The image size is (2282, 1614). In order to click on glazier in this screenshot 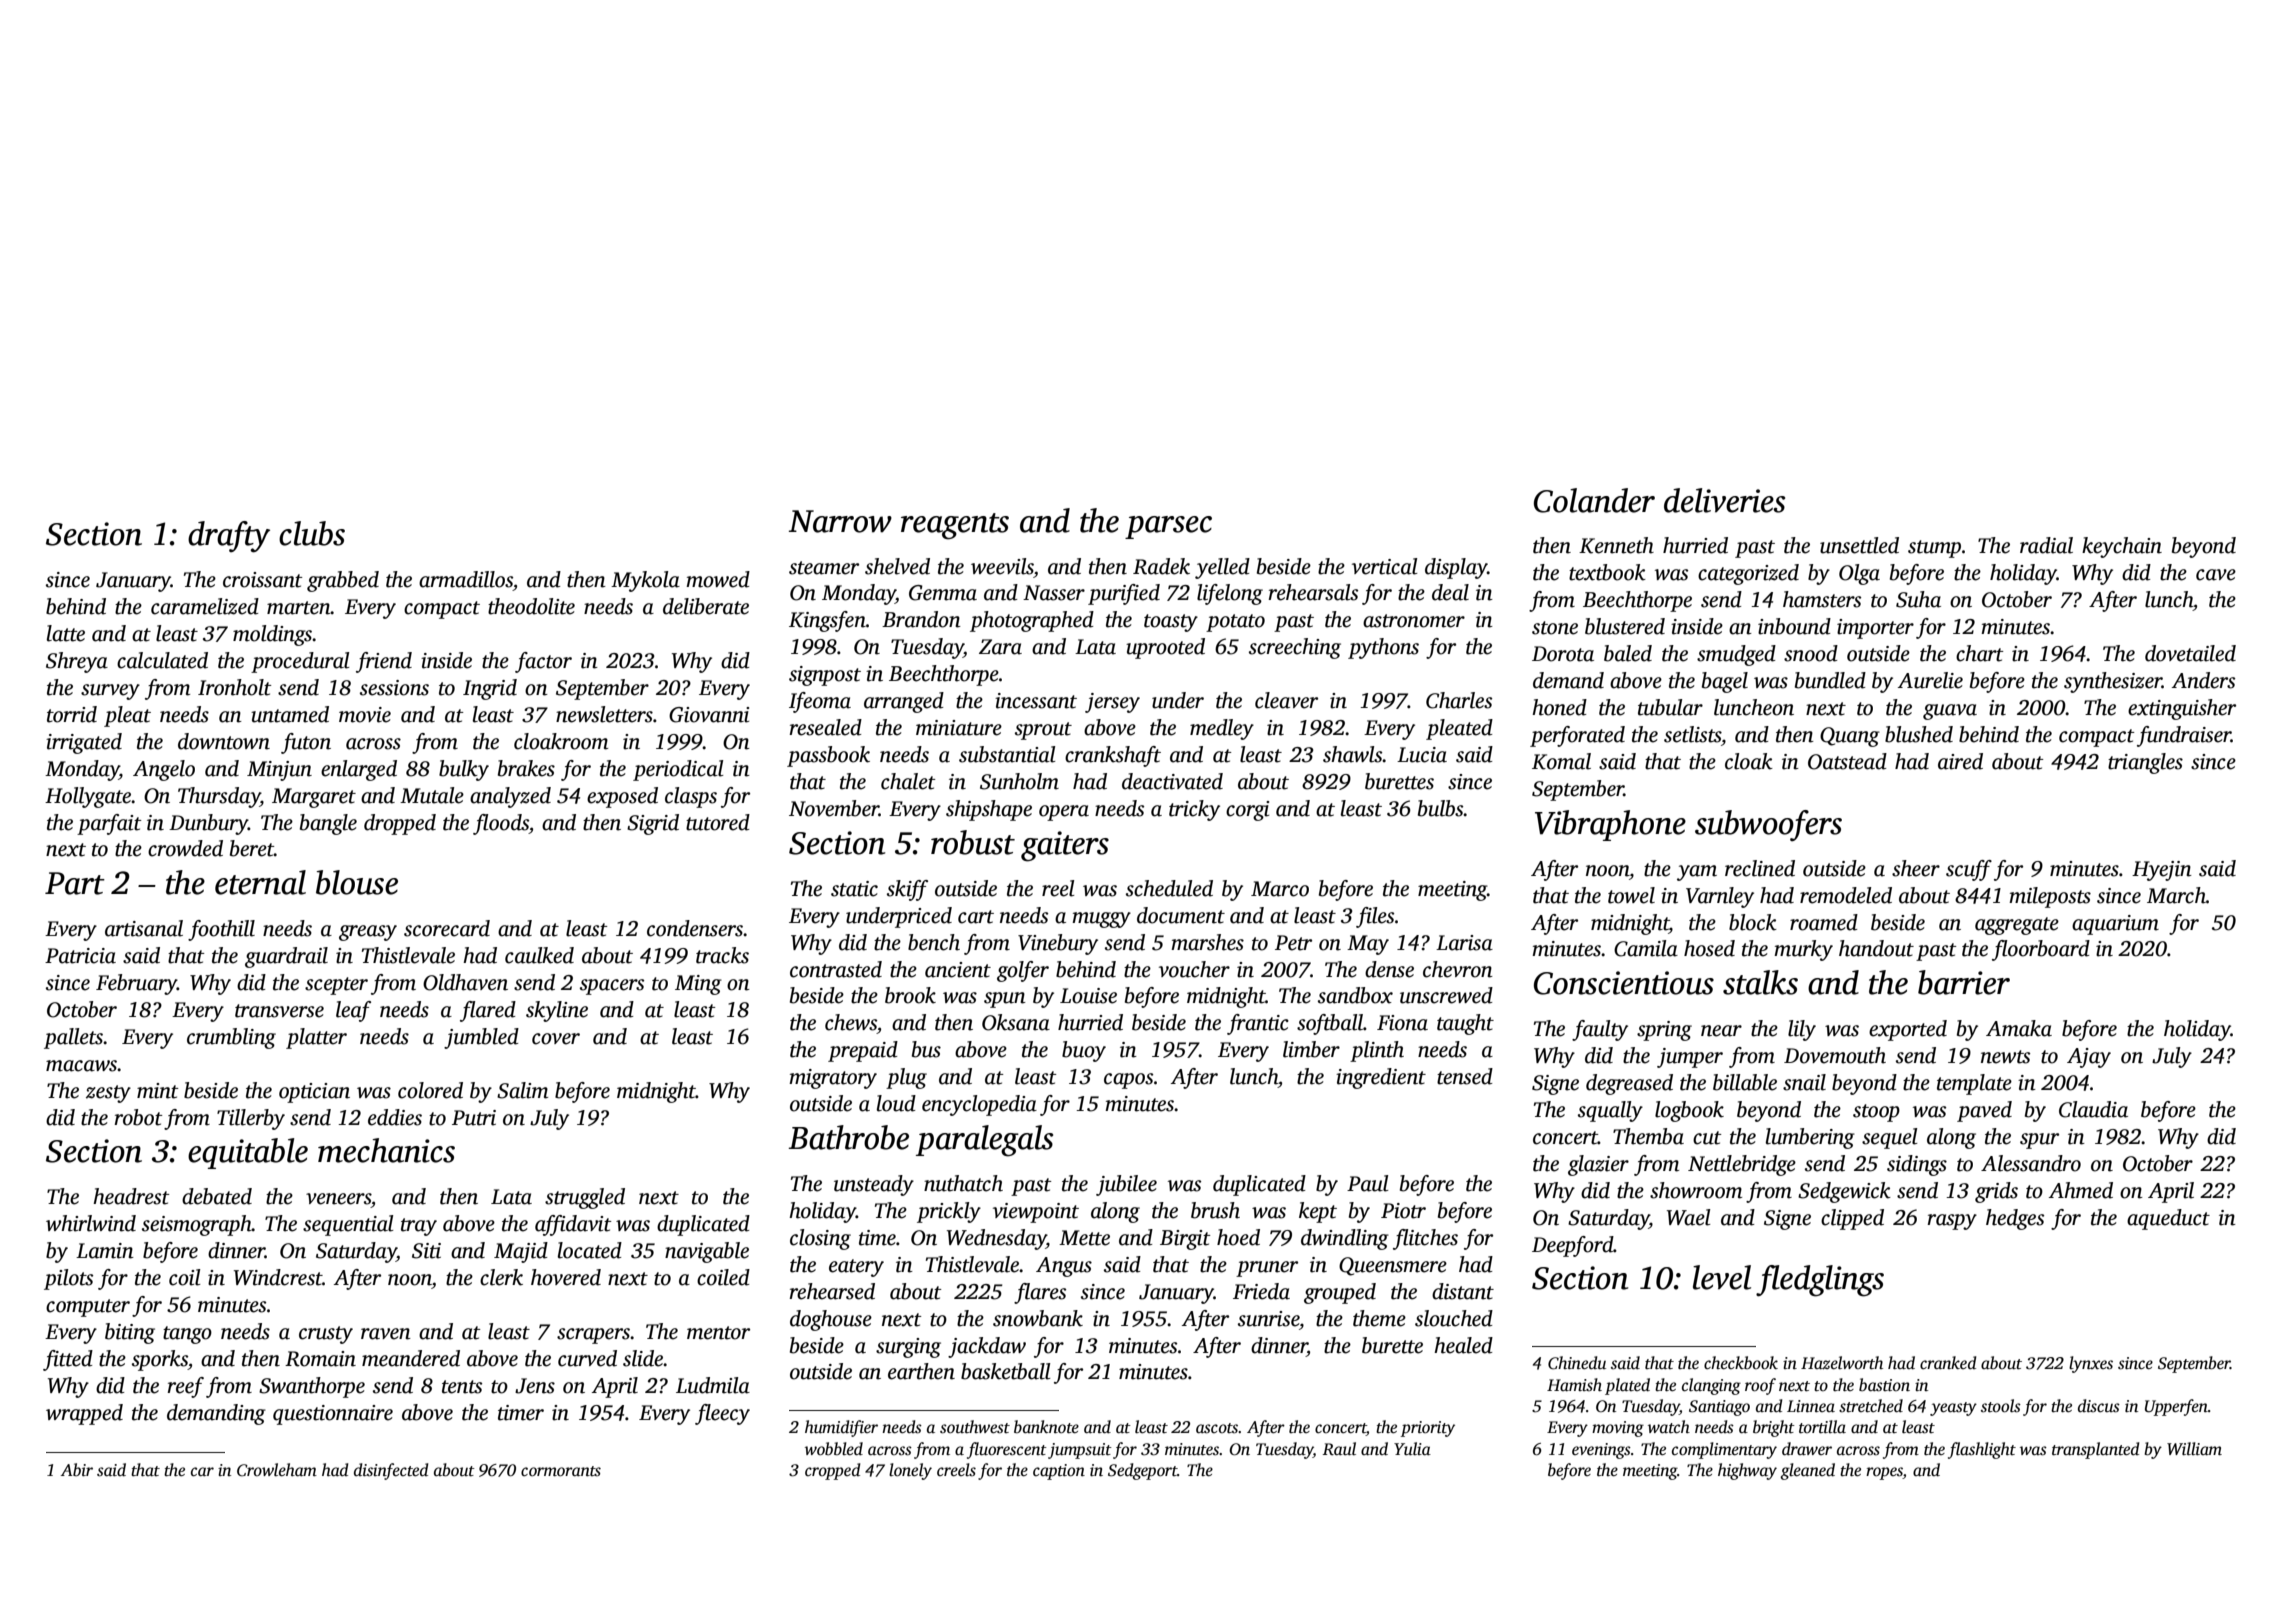, I will do `click(1598, 1165)`.
